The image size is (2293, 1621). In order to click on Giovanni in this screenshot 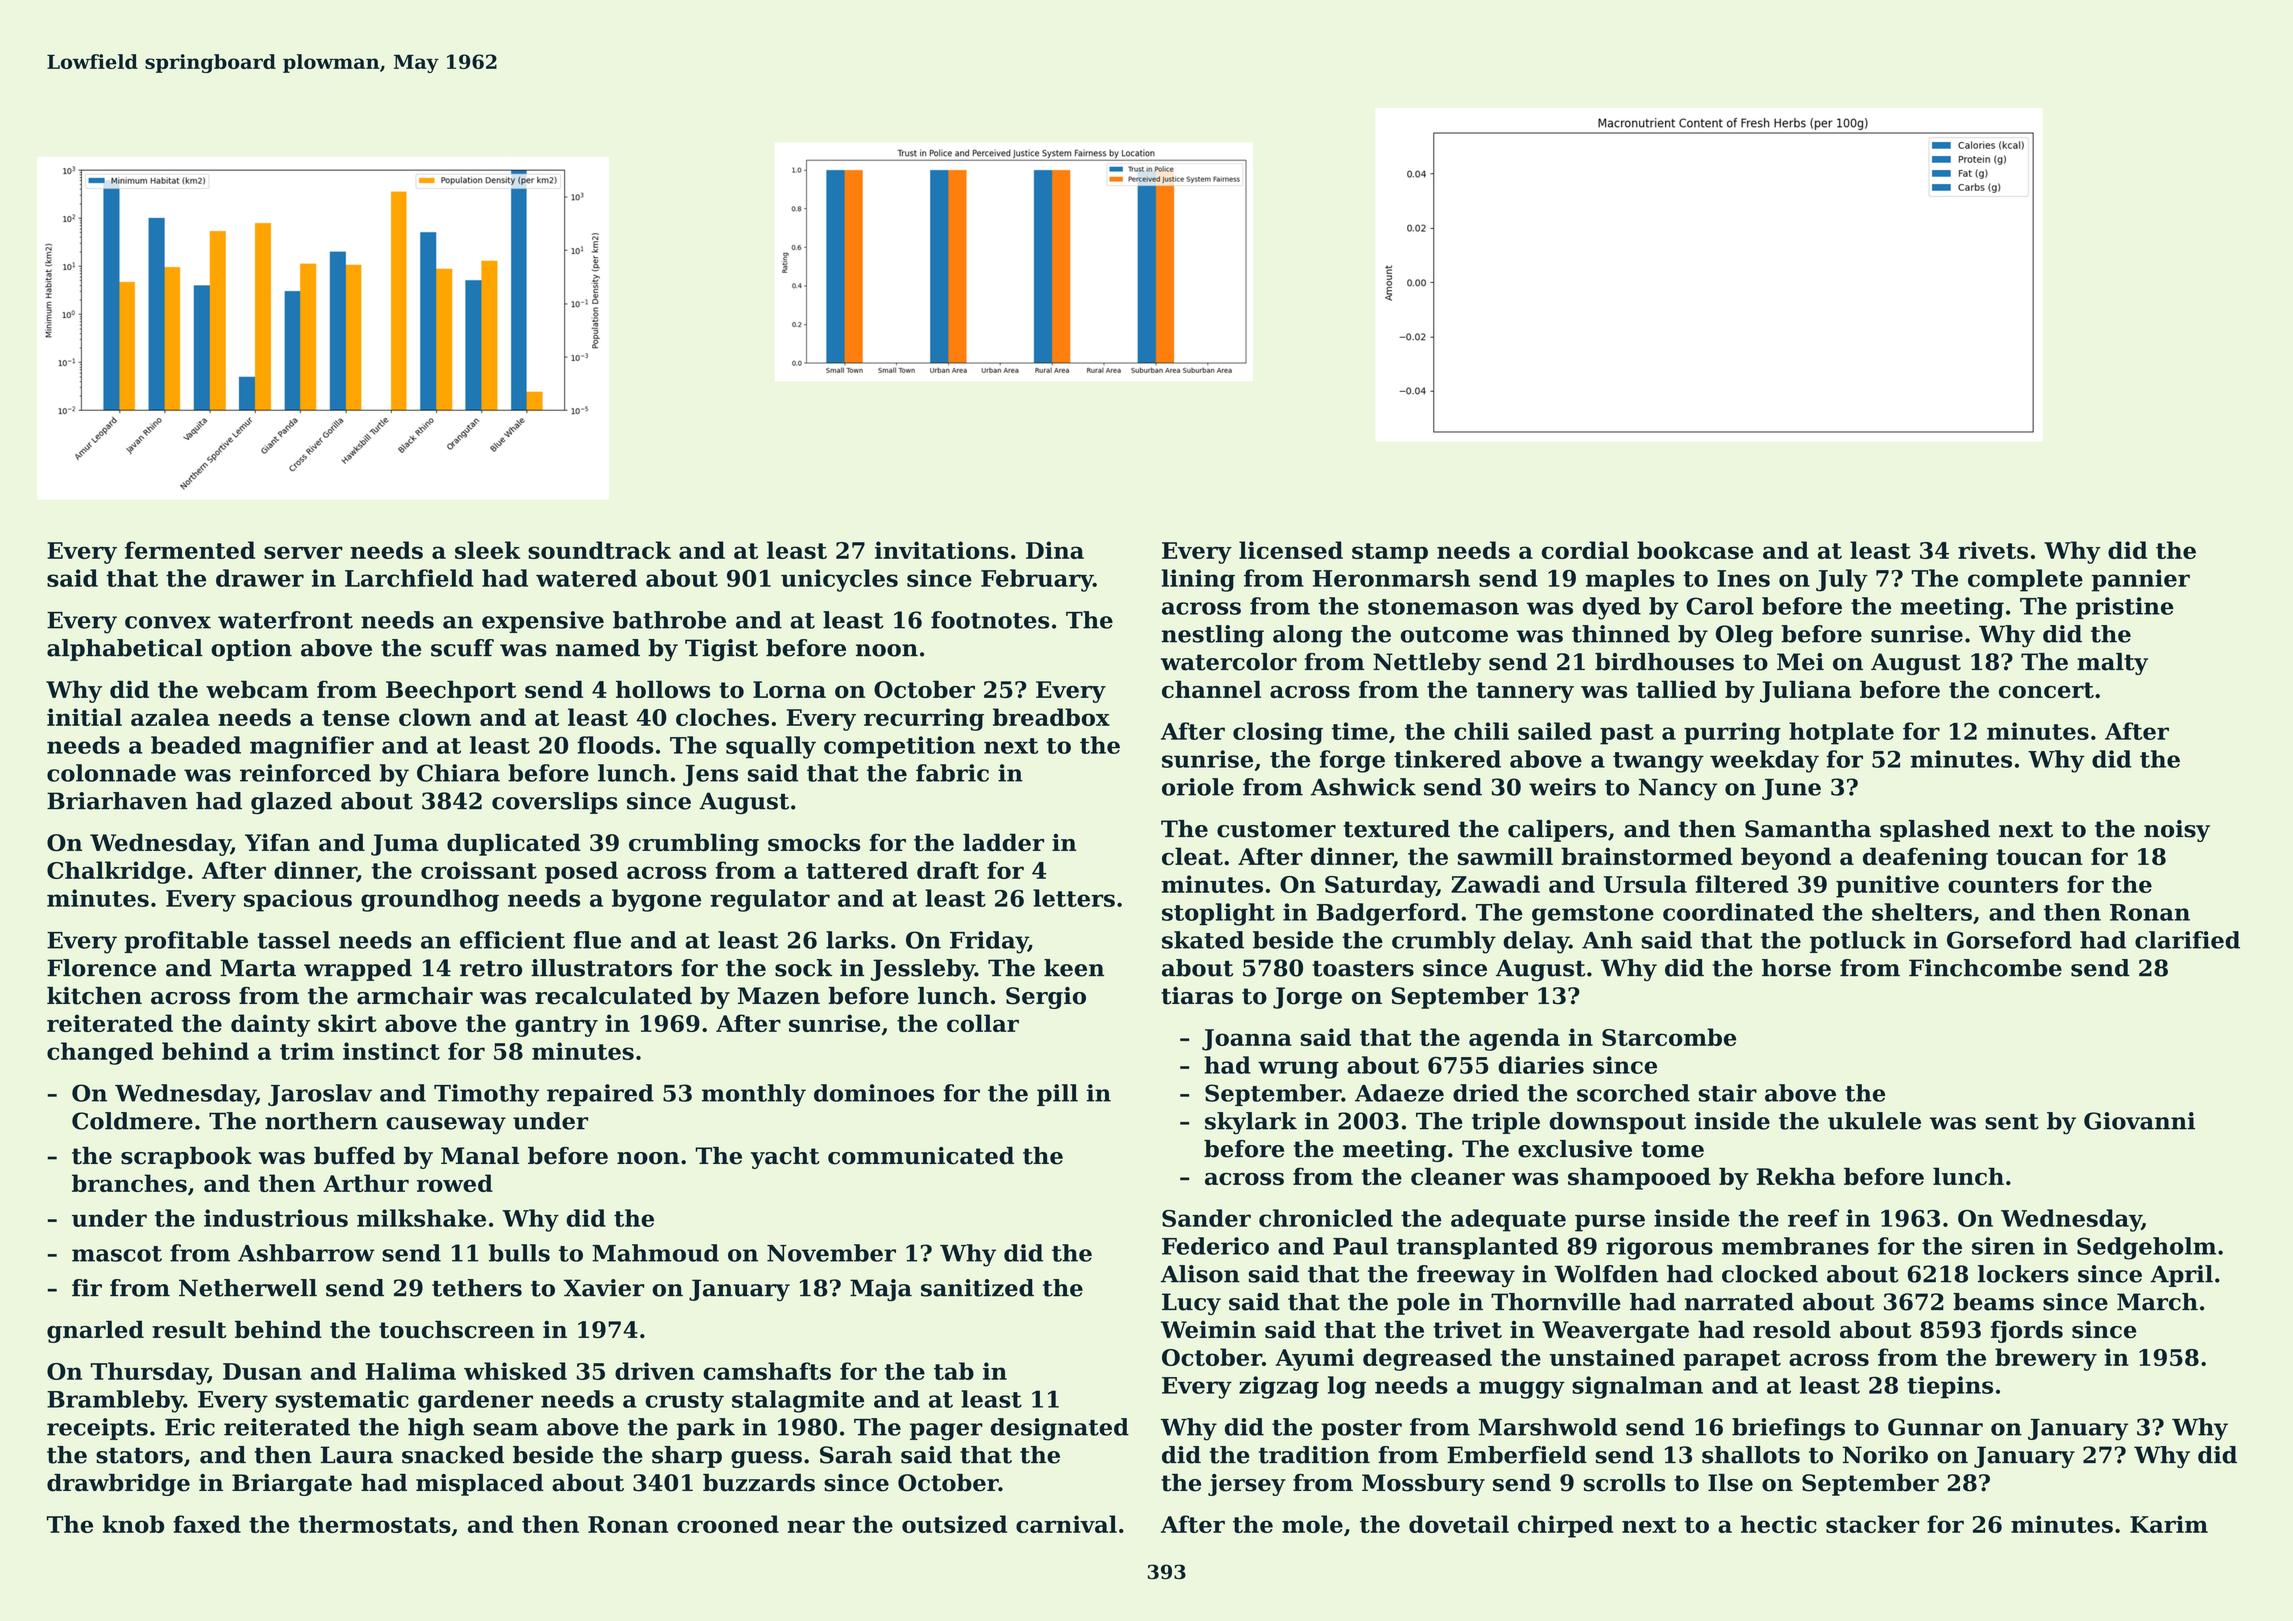, I will do `click(2139, 1121)`.
